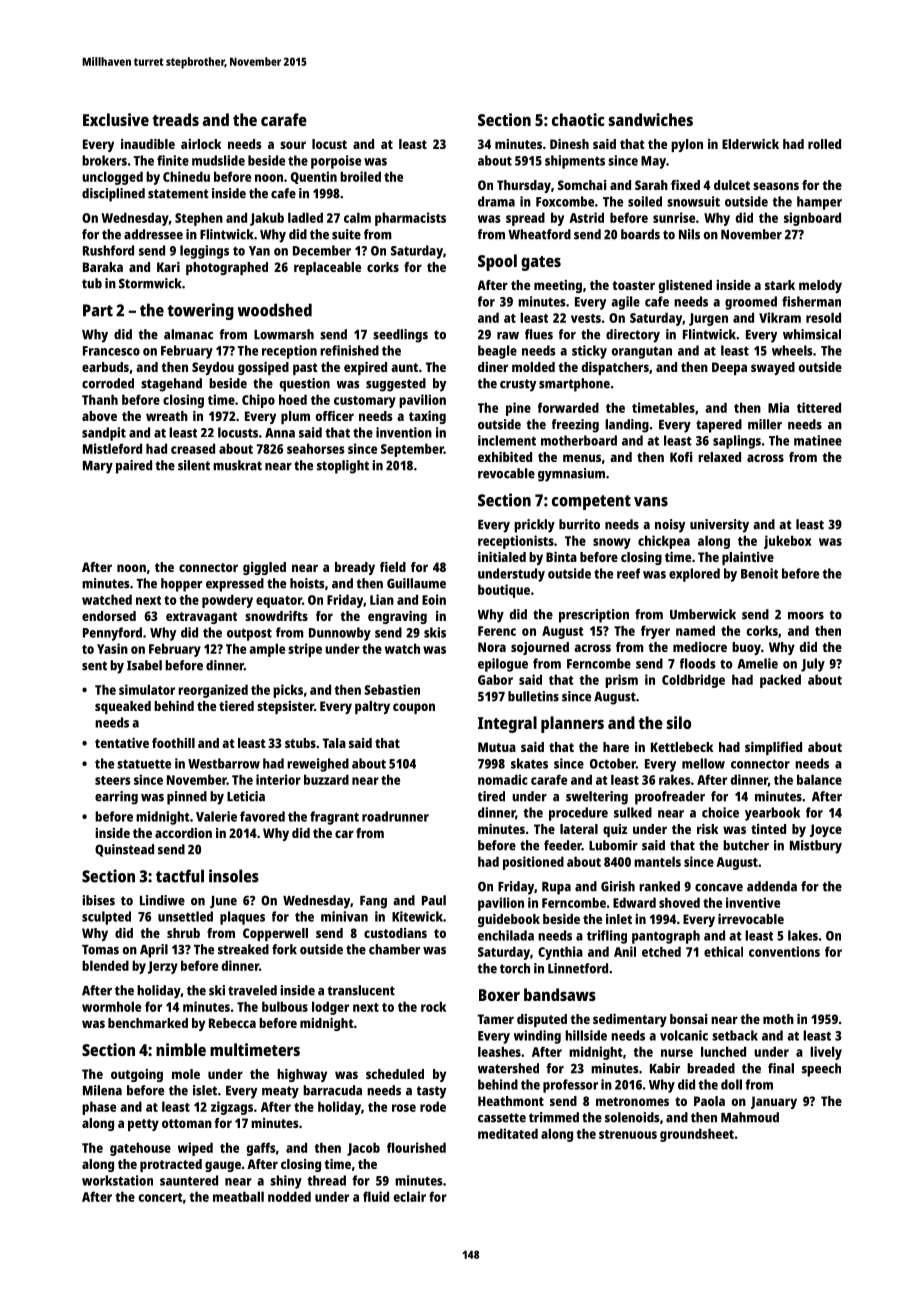 The width and height of the document is (924, 1308). What do you see at coordinates (826, 1053) in the document?
I see `lively` at bounding box center [826, 1053].
